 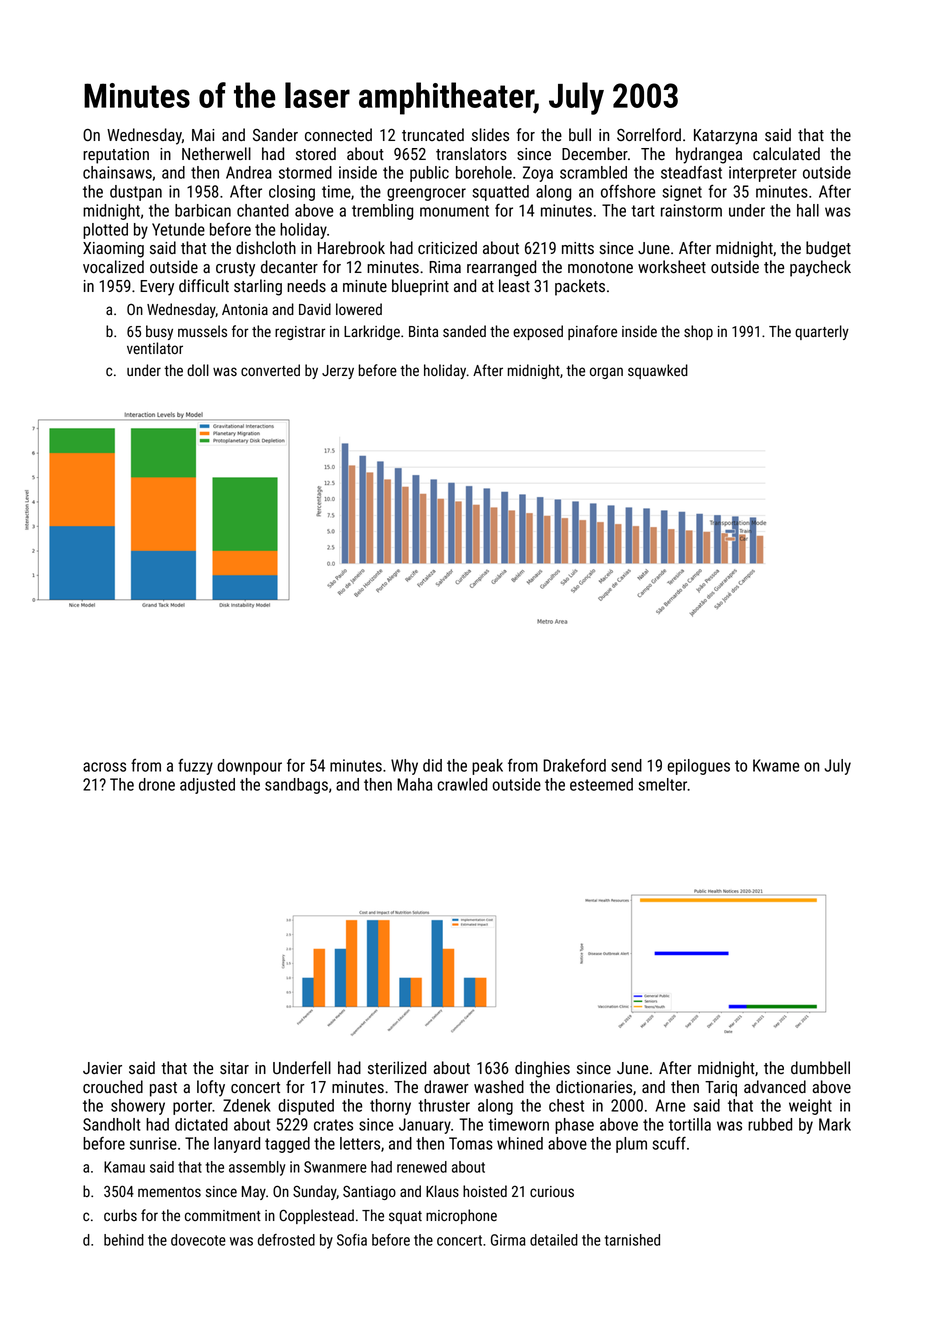 I want to click on drone, so click(x=157, y=784).
